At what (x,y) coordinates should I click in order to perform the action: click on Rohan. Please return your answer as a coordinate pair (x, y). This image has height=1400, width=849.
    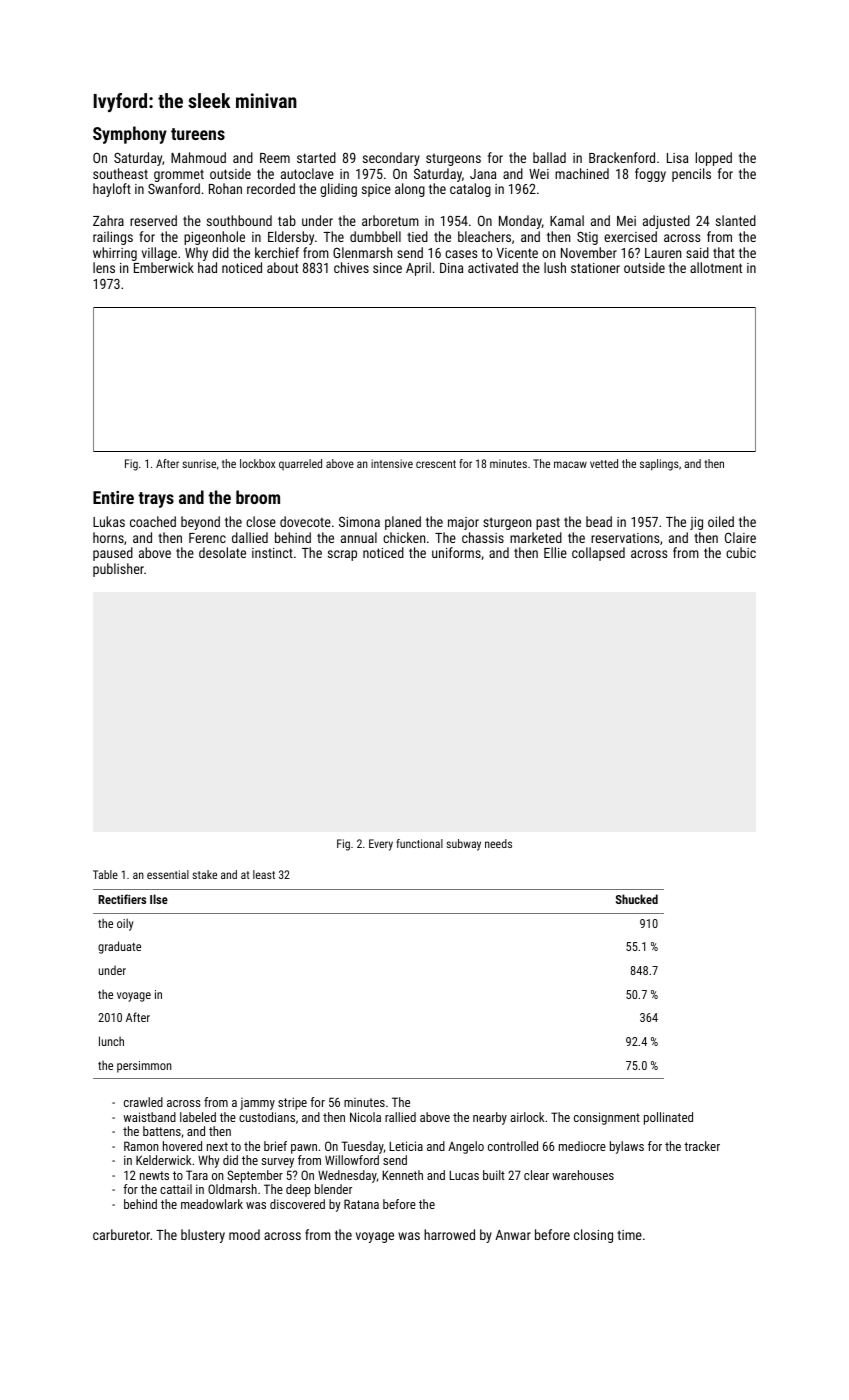
    Looking at the image, I should click on (225, 188).
